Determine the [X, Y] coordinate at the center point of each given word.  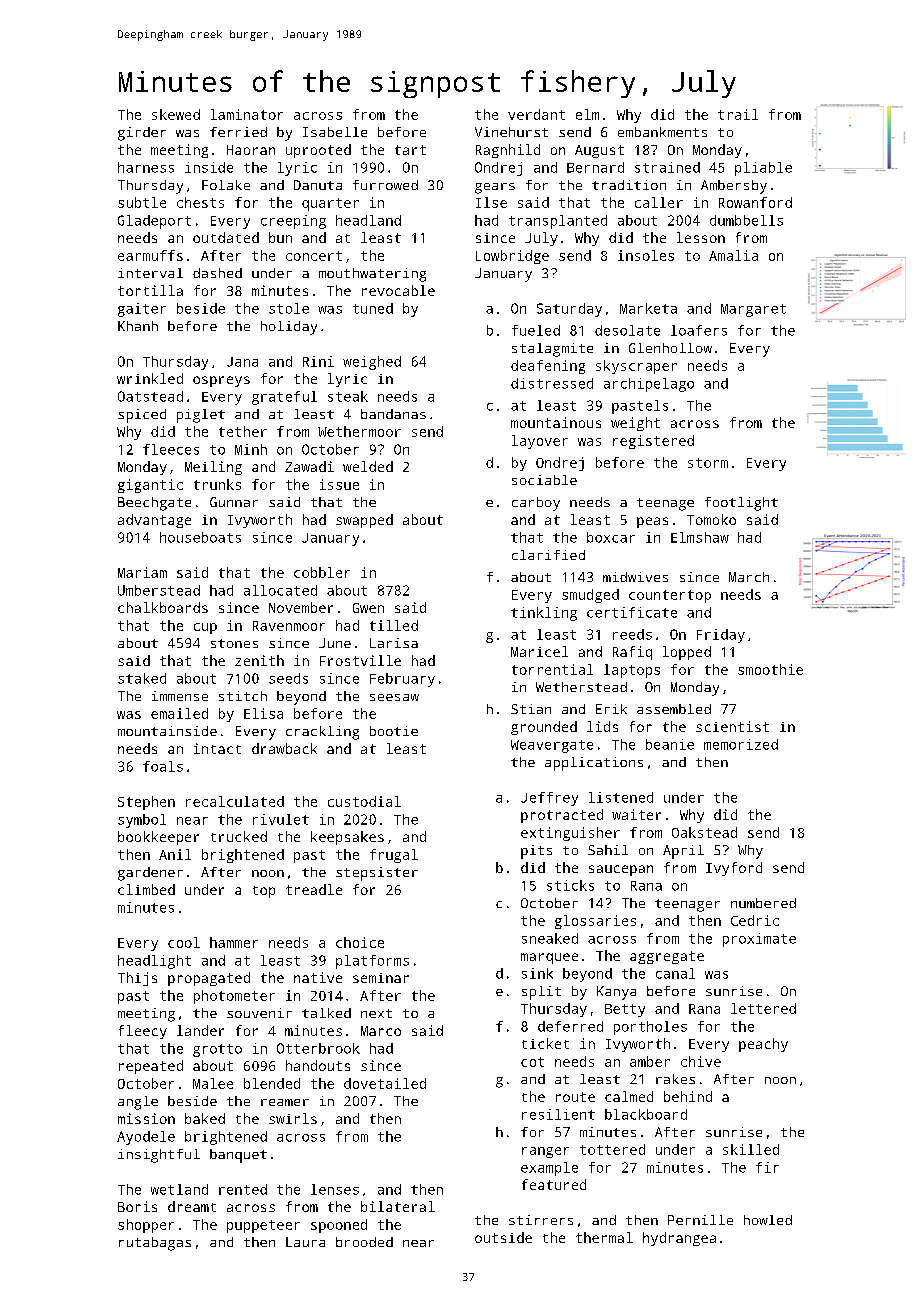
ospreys [221, 381]
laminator [247, 114]
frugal [394, 856]
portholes [650, 1028]
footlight [741, 504]
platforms [372, 962]
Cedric [755, 920]
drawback [284, 748]
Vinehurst [511, 132]
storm [708, 463]
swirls [293, 1118]
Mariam [142, 572]
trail [738, 114]
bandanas [393, 414]
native [318, 977]
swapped [364, 521]
